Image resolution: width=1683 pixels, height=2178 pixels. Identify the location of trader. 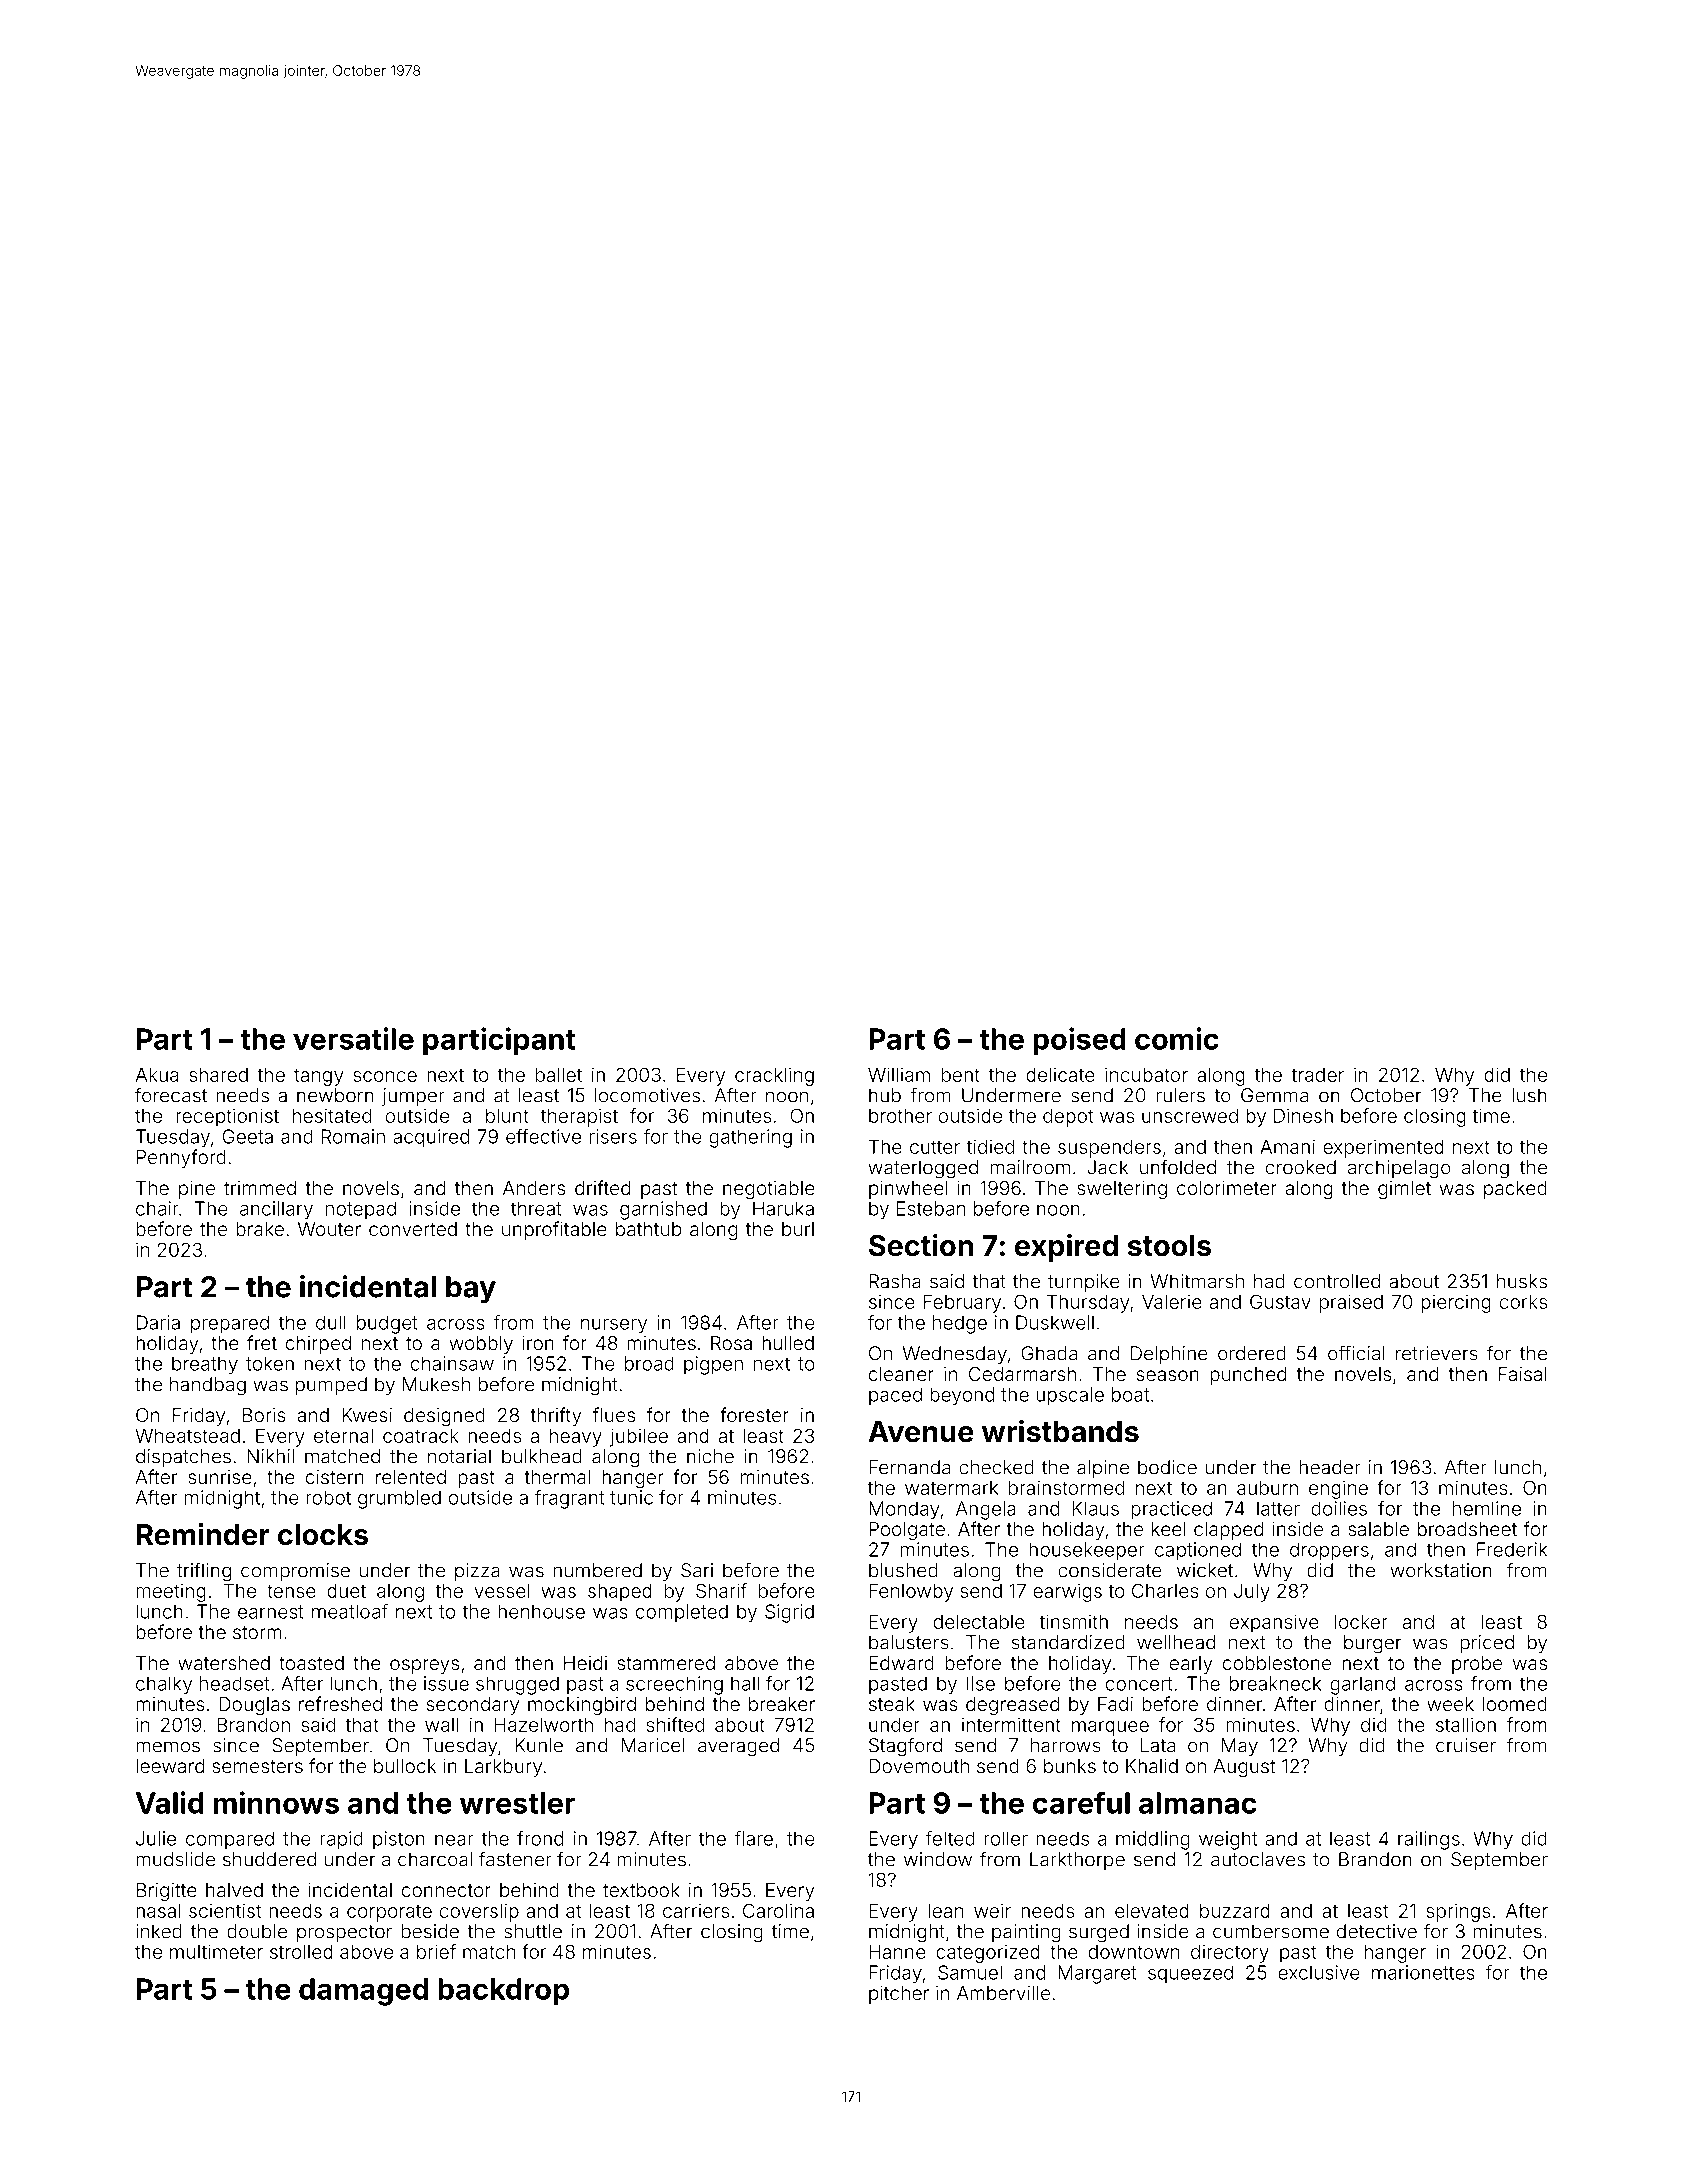
(1317, 1075).
